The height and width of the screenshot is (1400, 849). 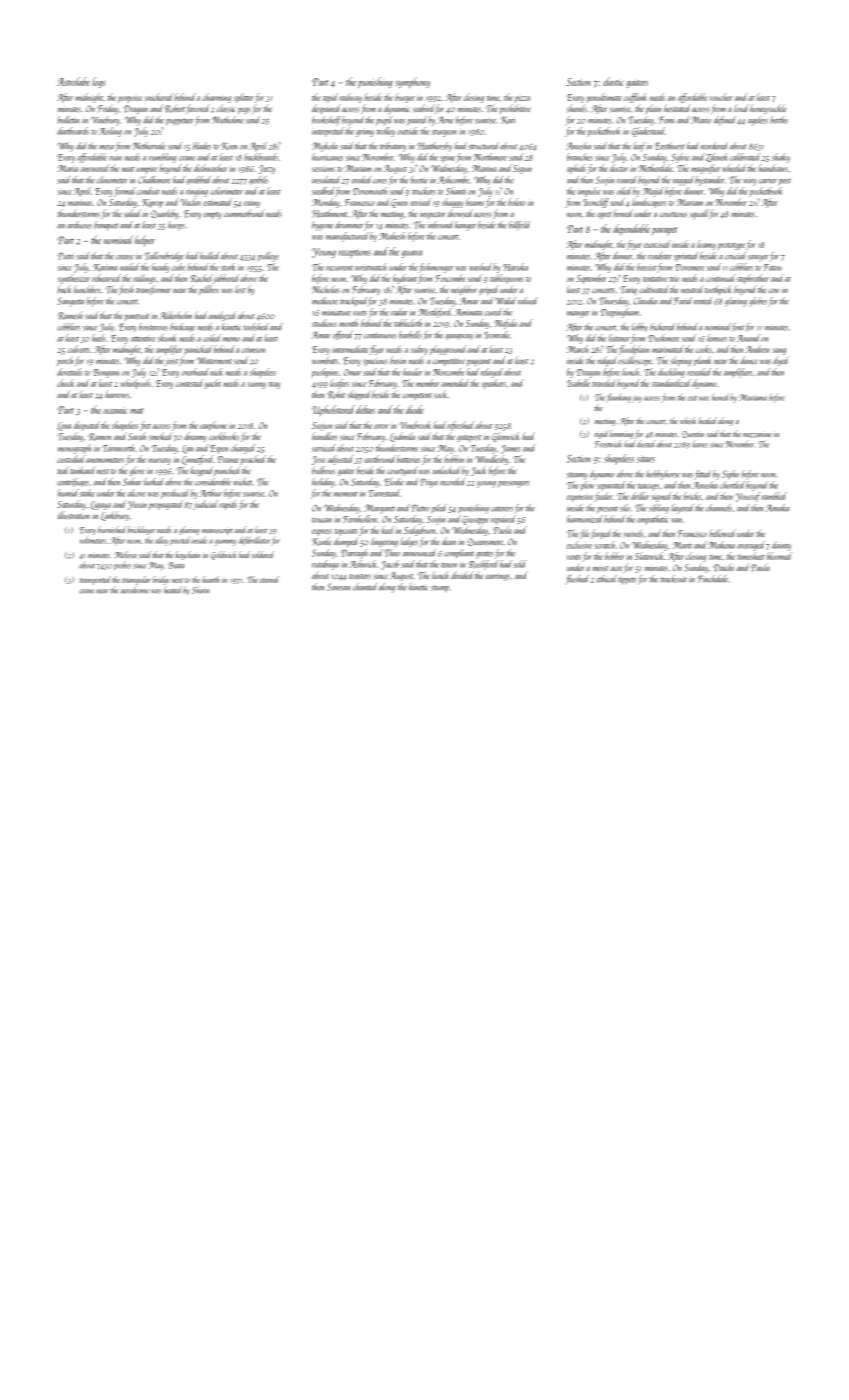 What do you see at coordinates (613, 81) in the screenshot?
I see `elastic` at bounding box center [613, 81].
